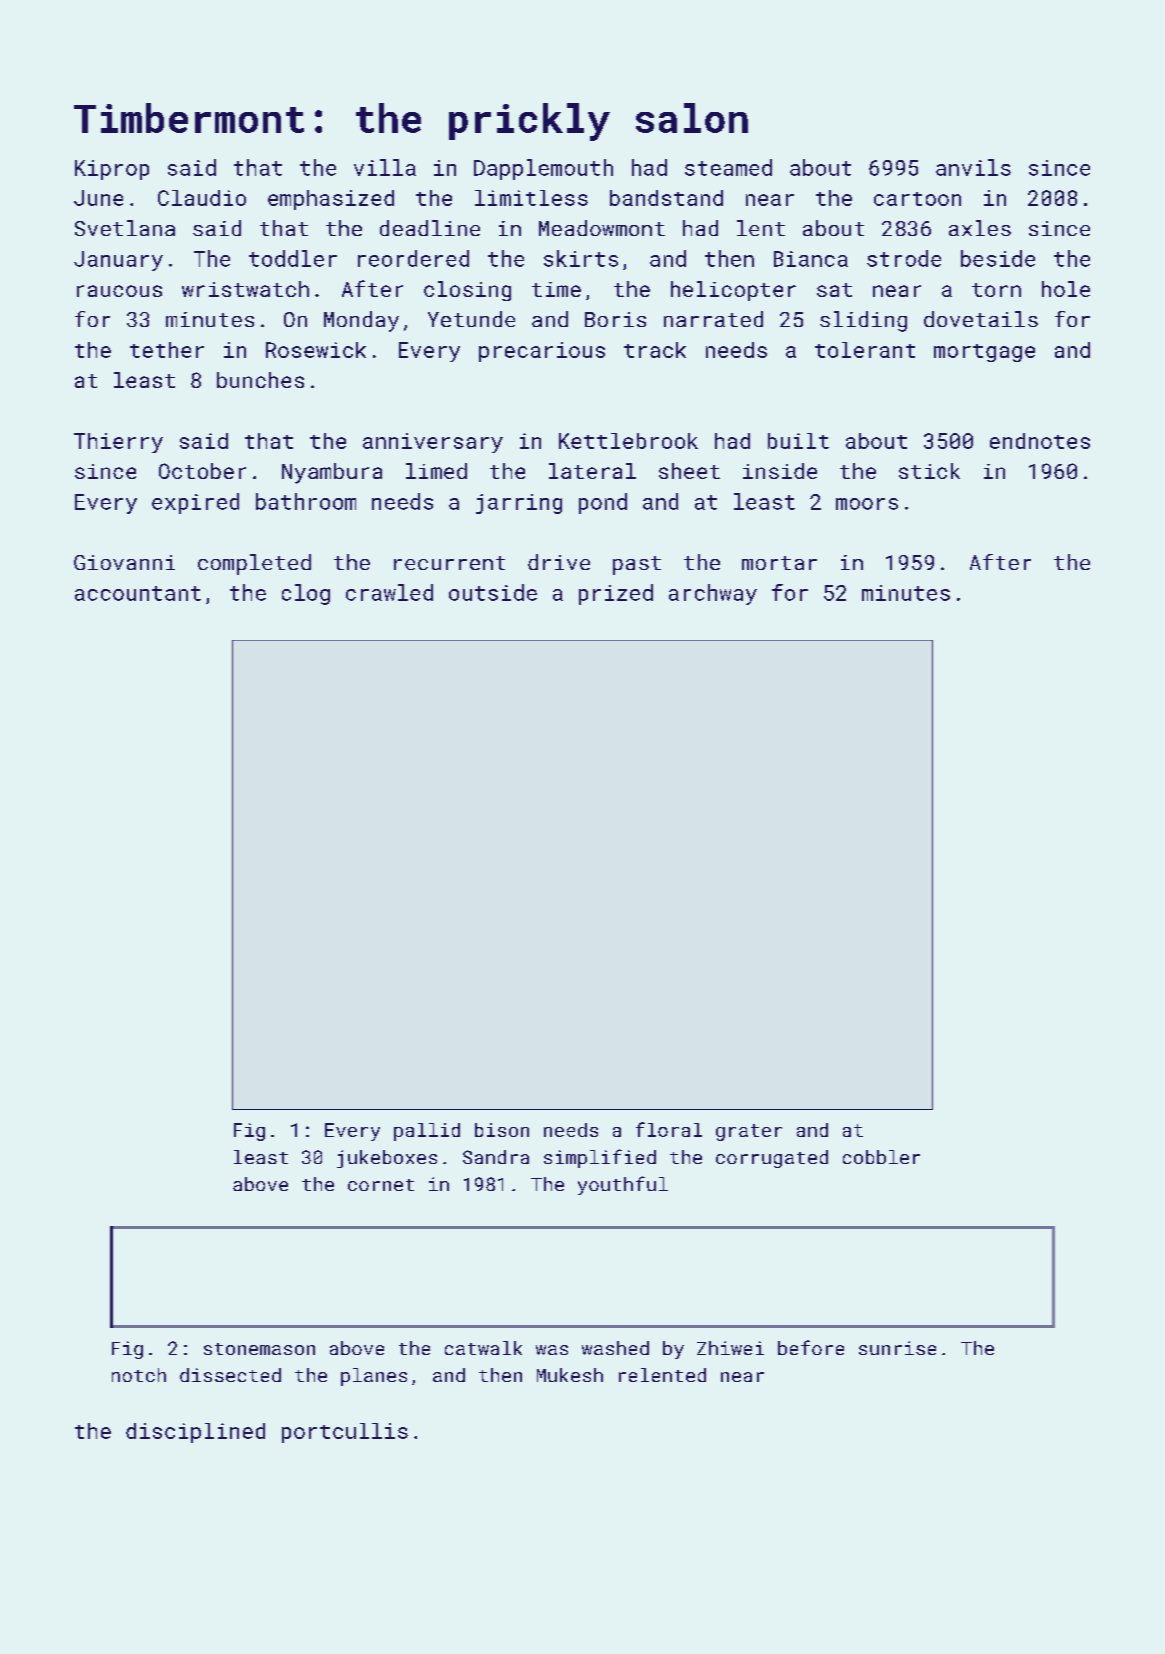 This page has width=1165, height=1654. Describe the element at coordinates (973, 167) in the page. I see `anvils` at that location.
